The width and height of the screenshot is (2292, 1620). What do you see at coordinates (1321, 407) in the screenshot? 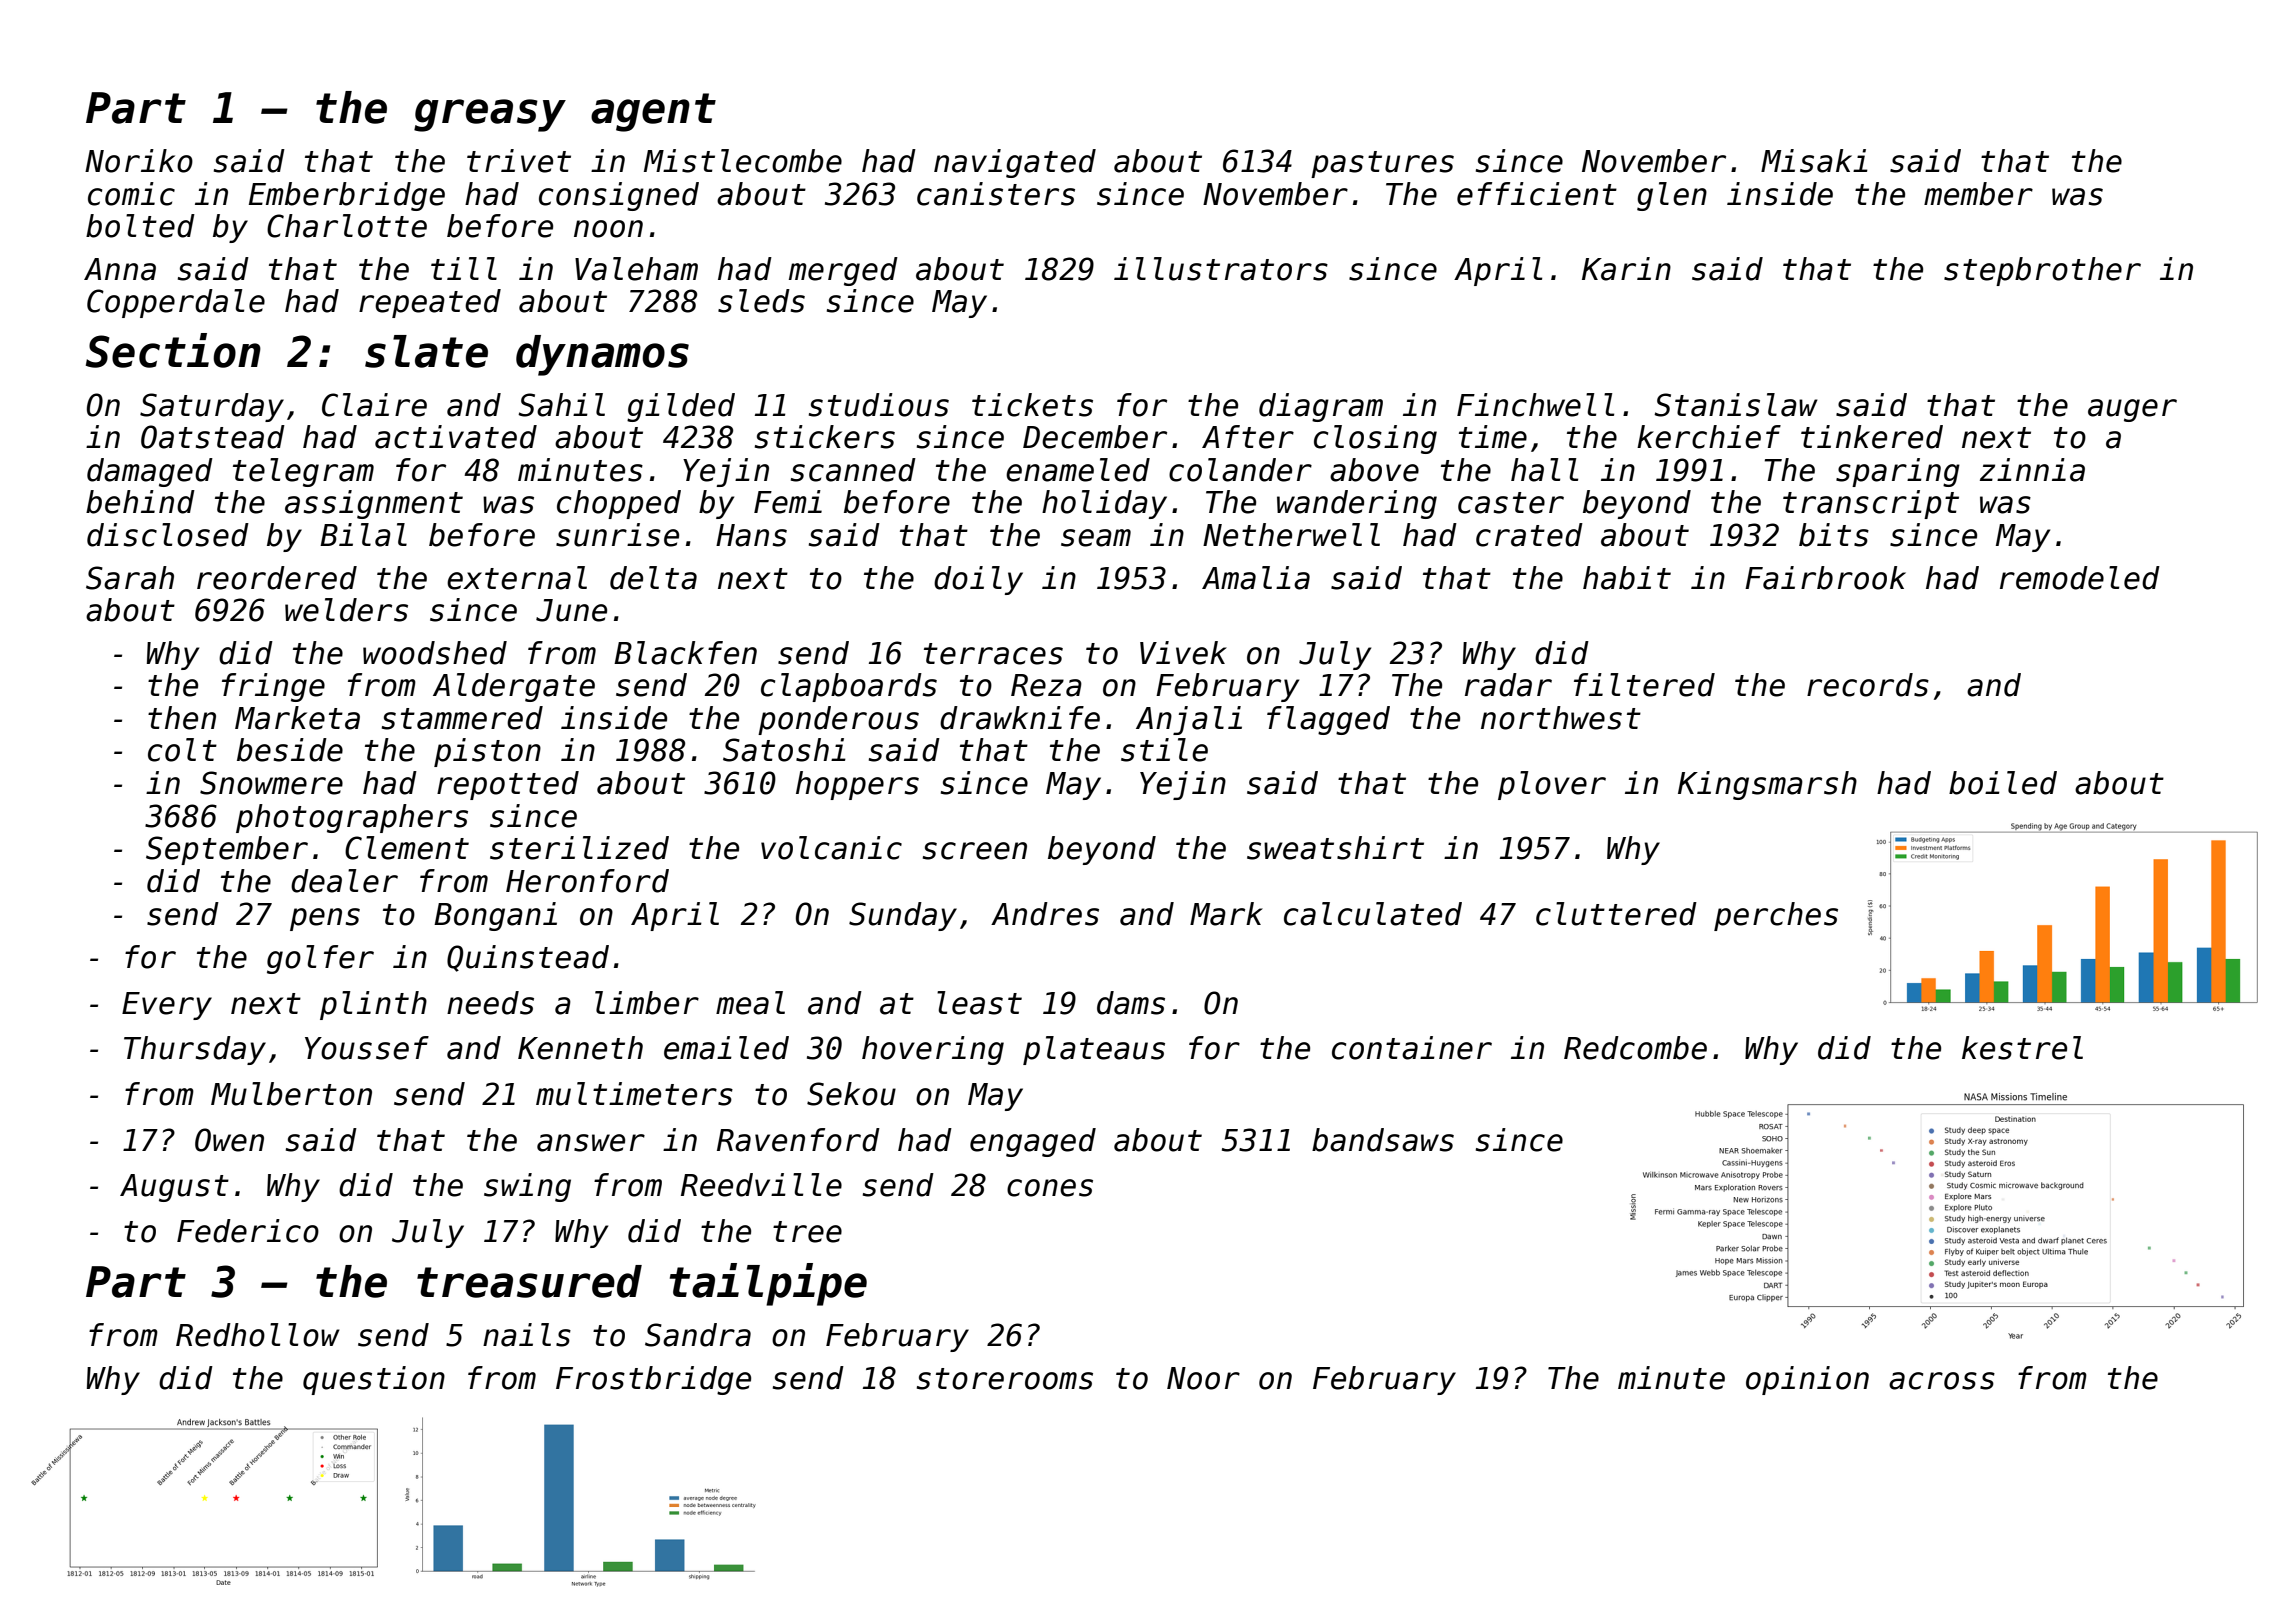
I see `diagram` at bounding box center [1321, 407].
